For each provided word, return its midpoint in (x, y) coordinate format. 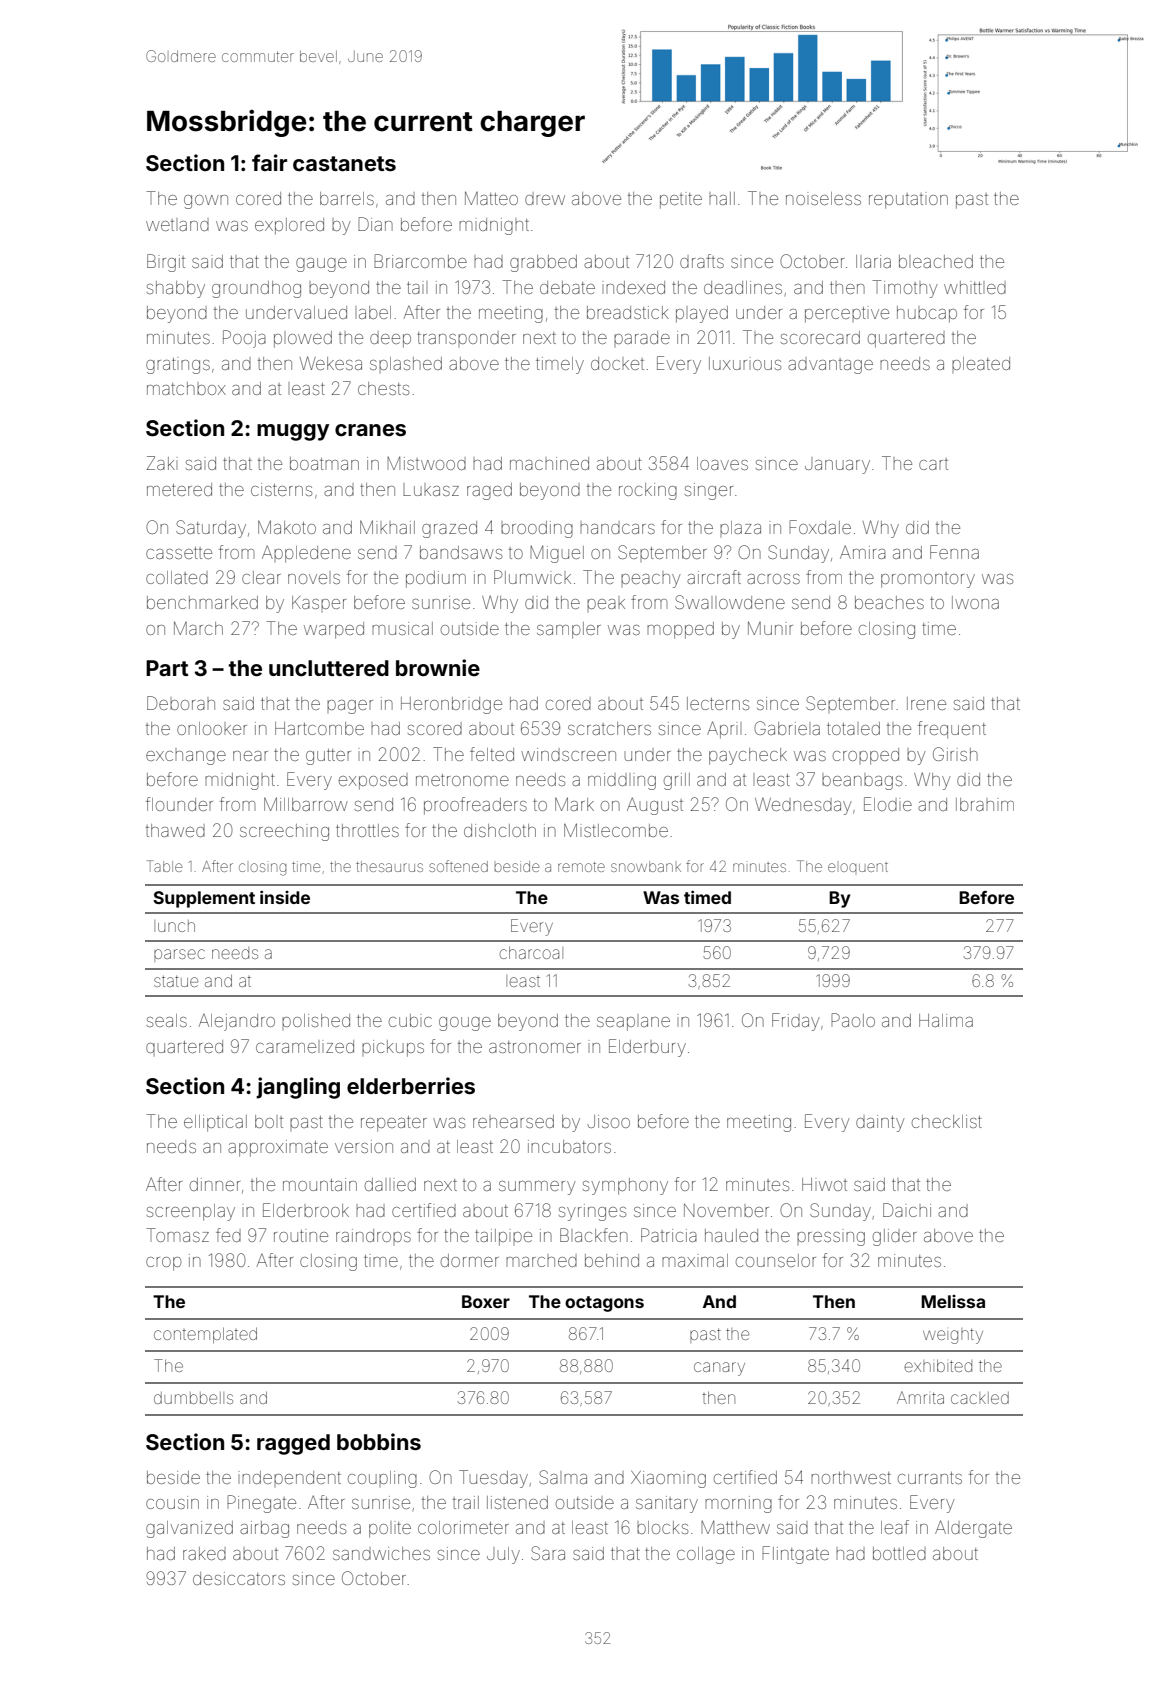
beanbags (862, 783)
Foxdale (820, 527)
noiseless (823, 198)
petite (681, 201)
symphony (625, 1186)
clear (261, 577)
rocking (648, 491)
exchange (186, 758)
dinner (215, 1184)
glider (895, 1237)
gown (206, 202)
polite (390, 1530)
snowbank (646, 866)
